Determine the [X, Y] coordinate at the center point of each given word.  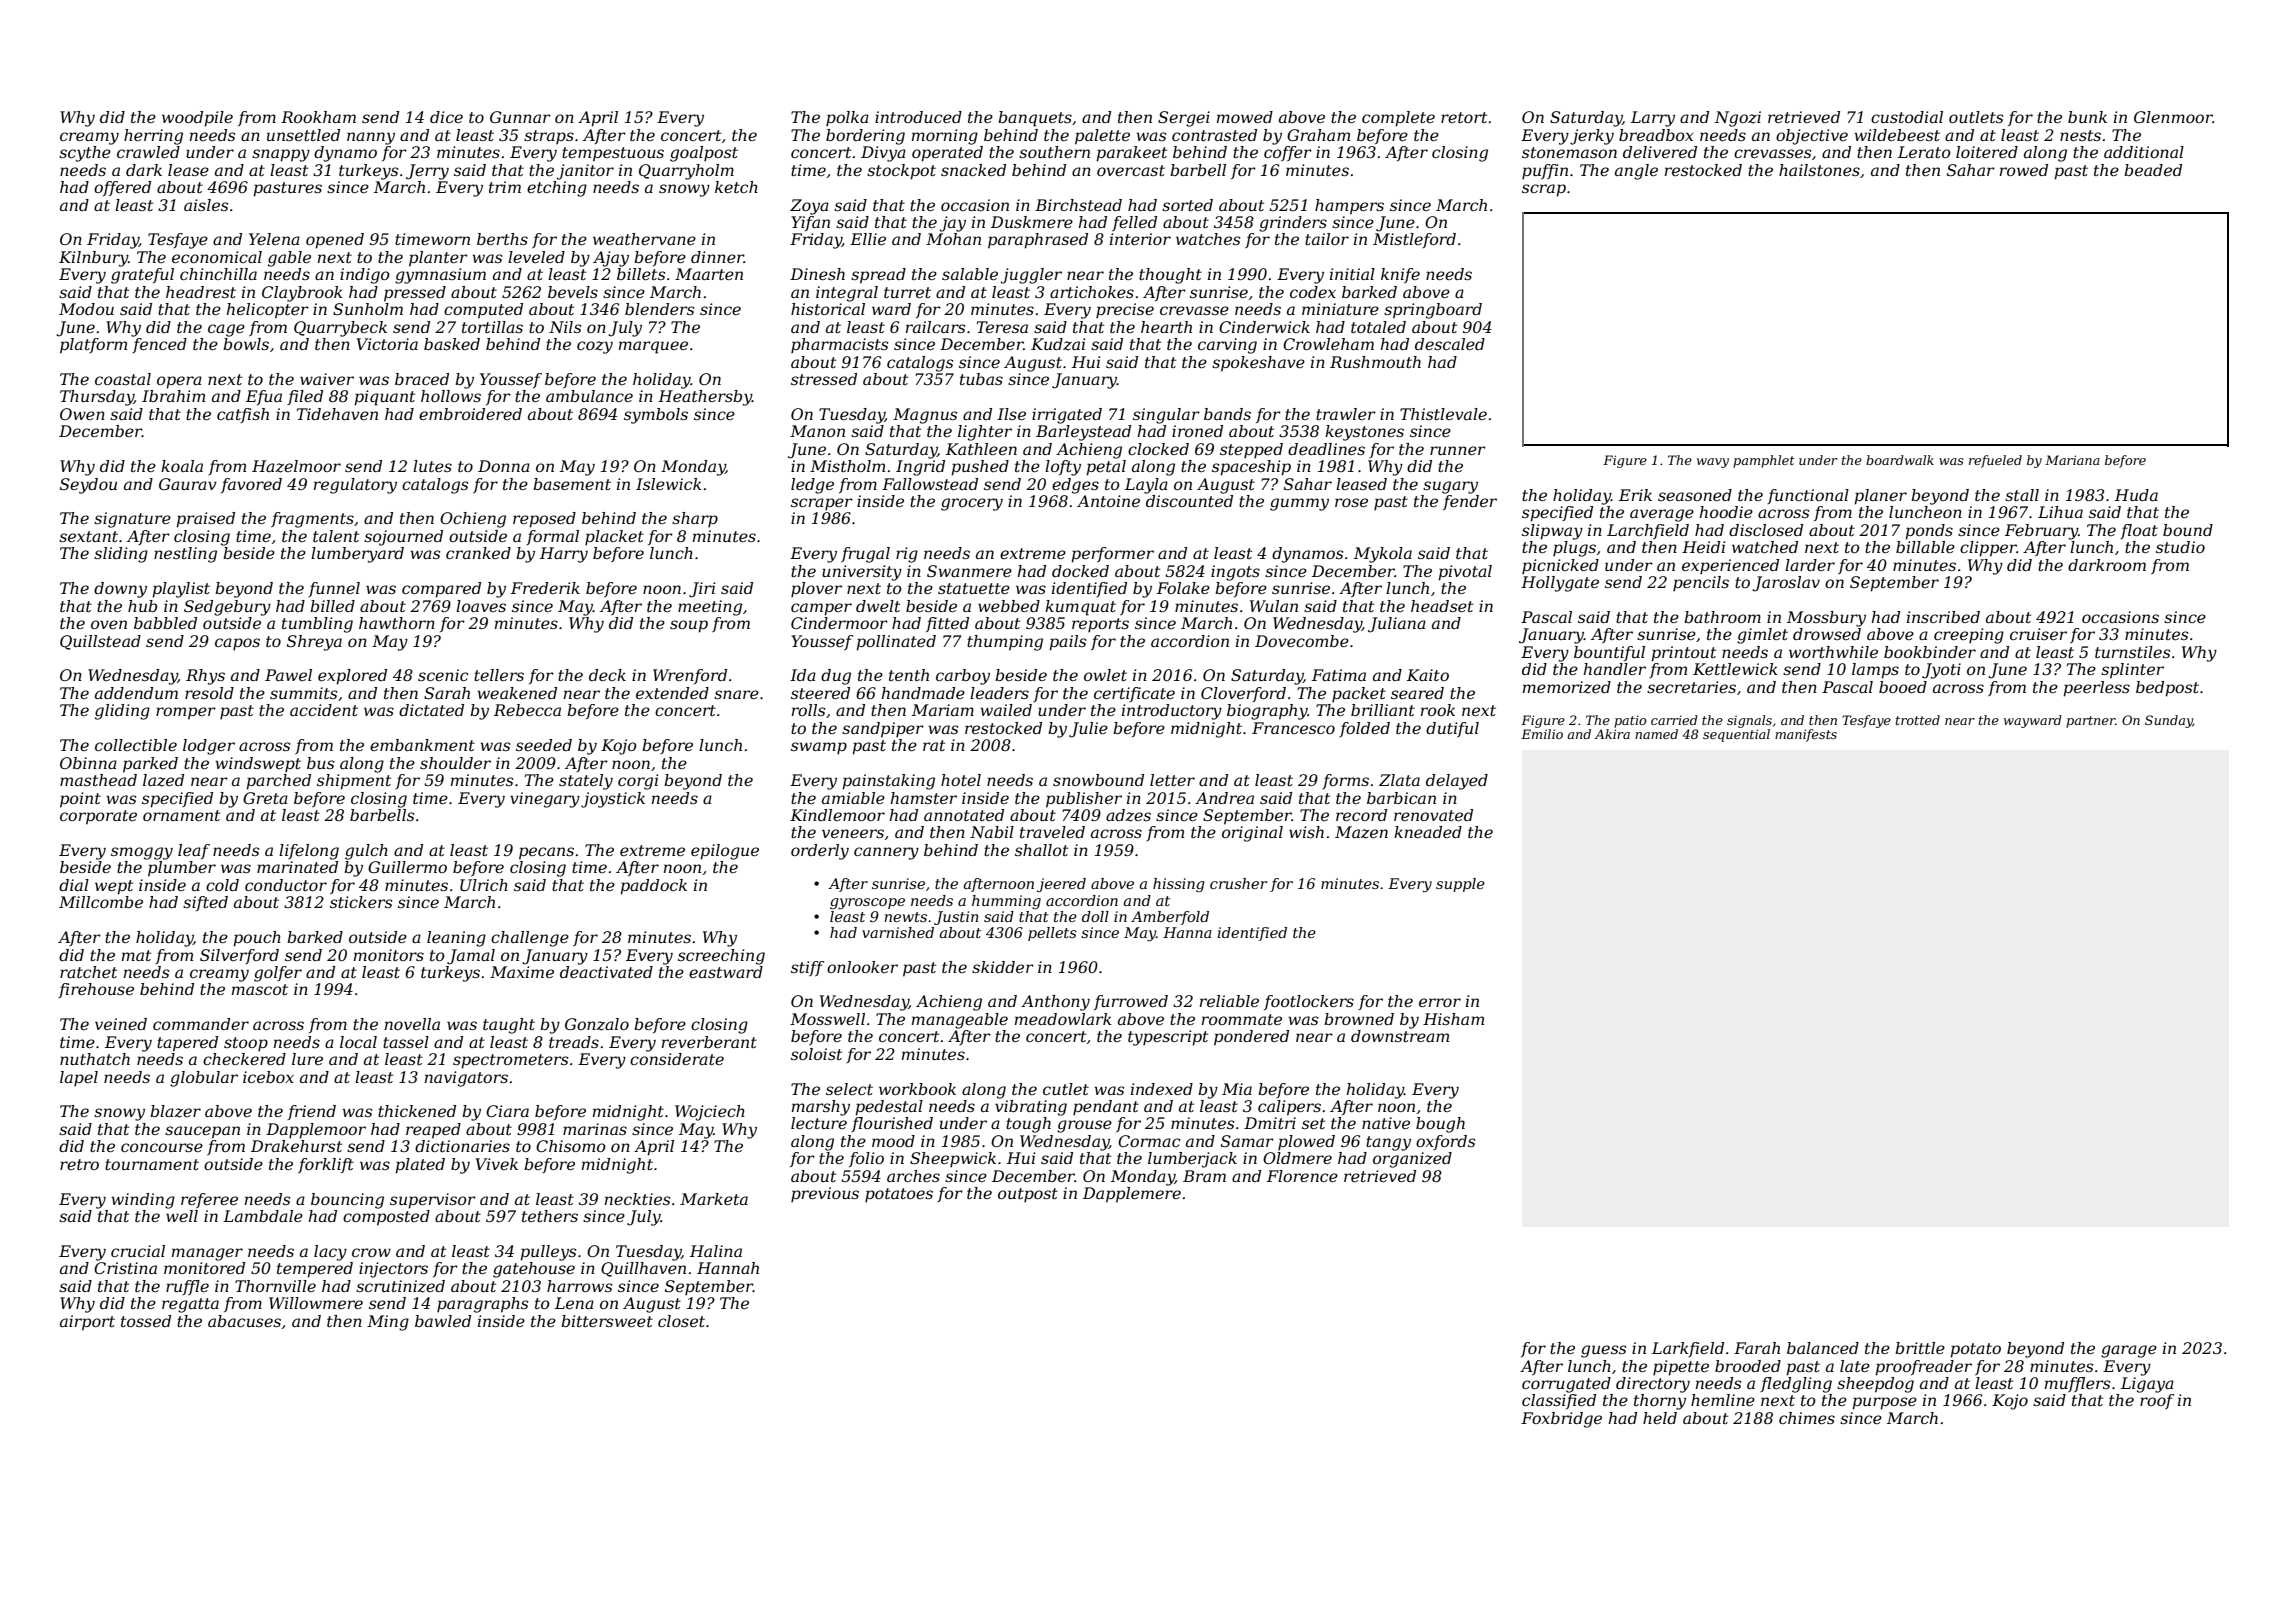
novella [412, 1024]
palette [1102, 137]
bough [1440, 1125]
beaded [2153, 170]
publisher [1084, 800]
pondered [1251, 1038]
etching [557, 189]
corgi [638, 782]
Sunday [2169, 721]
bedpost [2167, 689]
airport [87, 1323]
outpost [1028, 1195]
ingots [1235, 573]
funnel [334, 589]
